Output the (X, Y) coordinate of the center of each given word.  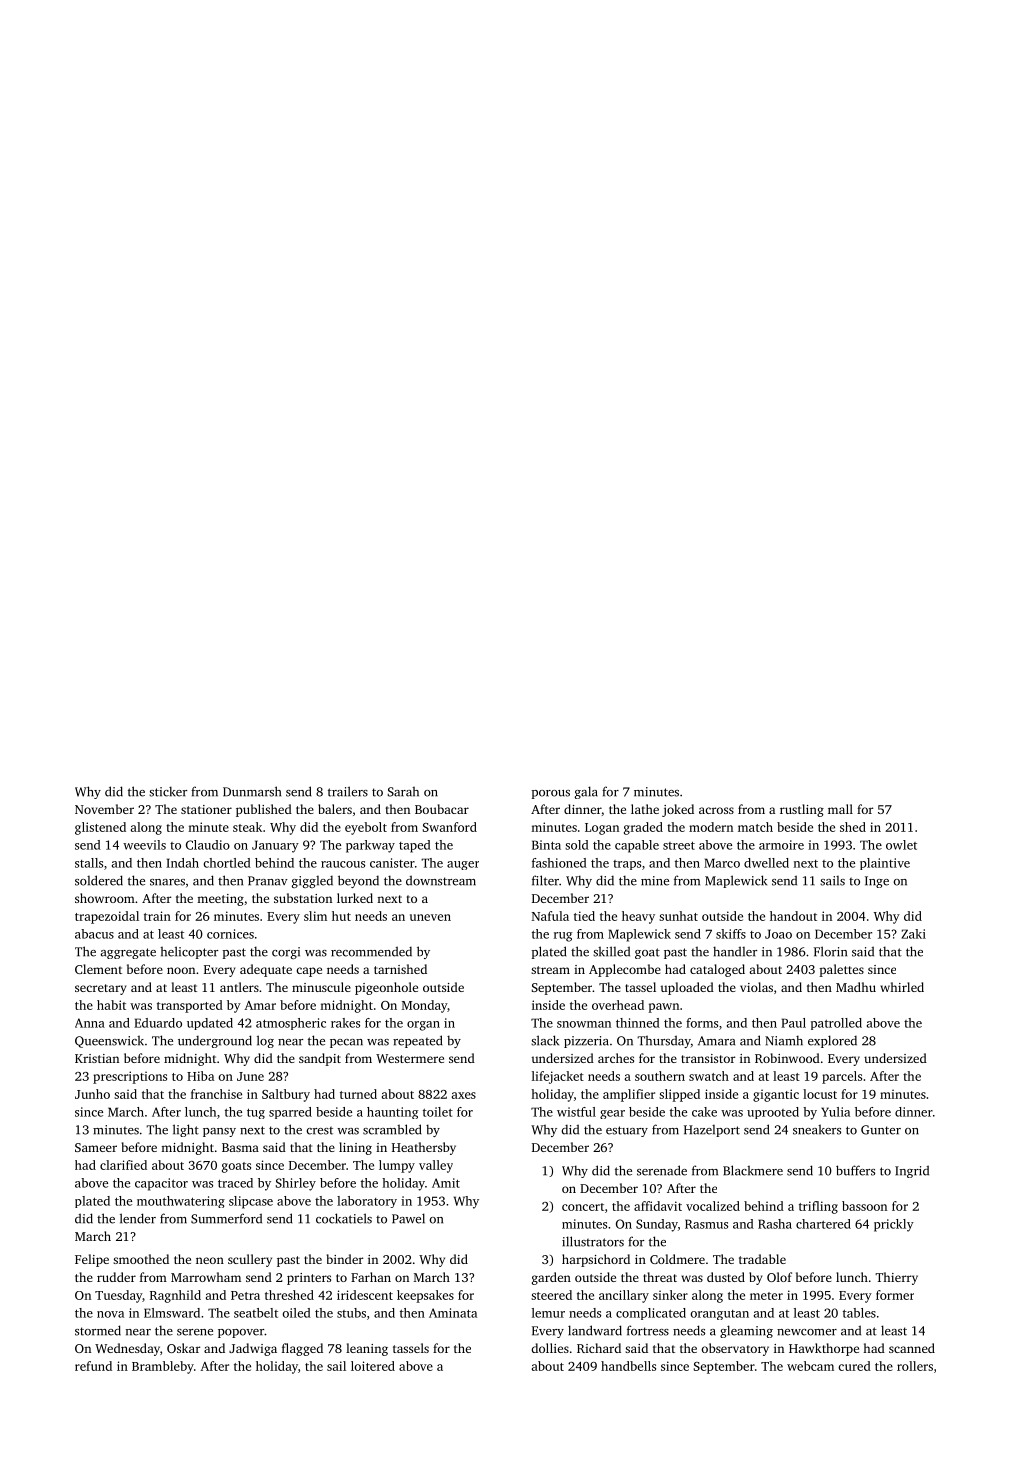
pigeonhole (386, 988)
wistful (576, 1112)
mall (840, 809)
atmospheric (291, 1024)
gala (586, 792)
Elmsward (172, 1313)
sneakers (817, 1130)
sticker (168, 791)
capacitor (161, 1184)
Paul (793, 1023)
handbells (628, 1366)
